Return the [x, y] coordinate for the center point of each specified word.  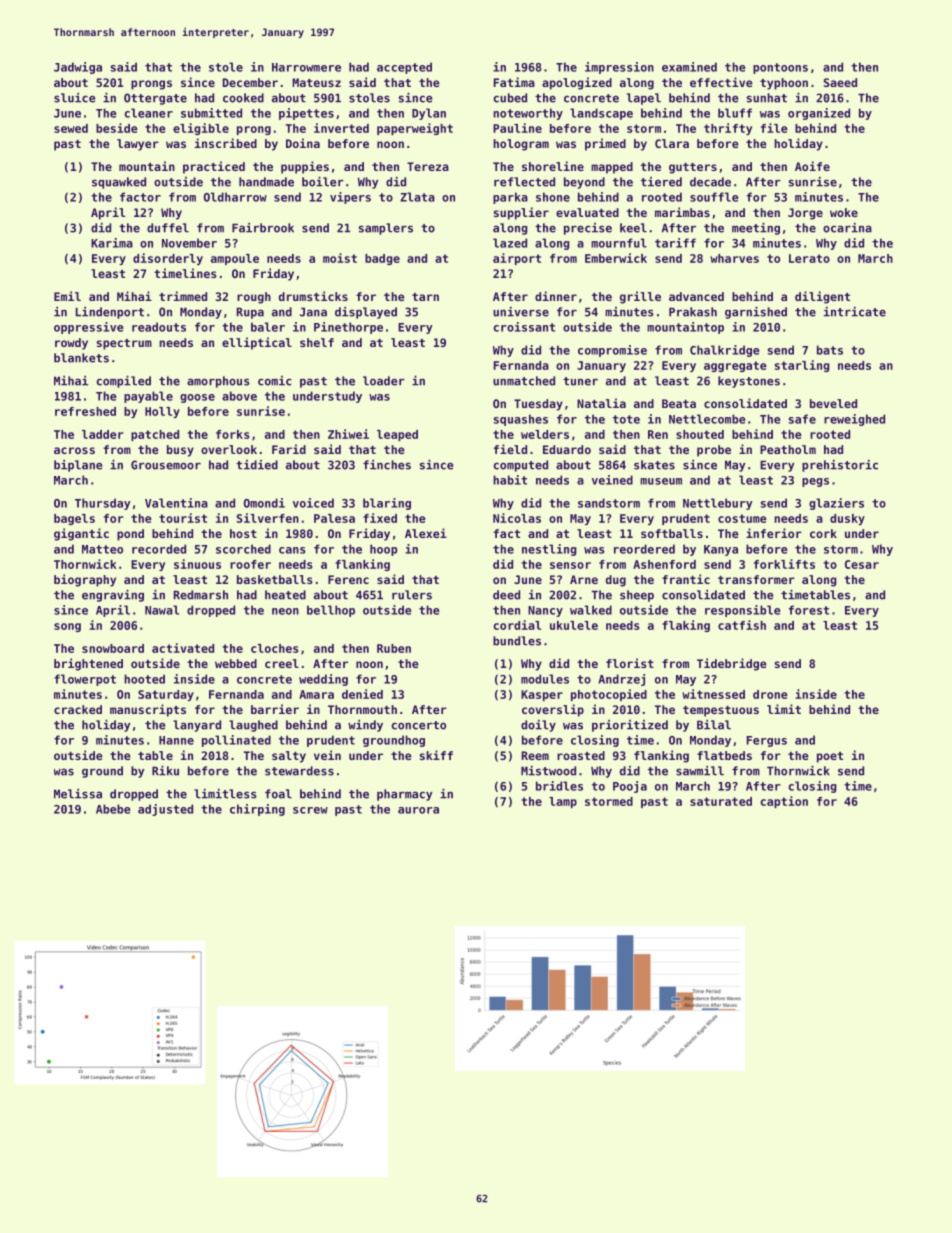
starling [802, 366]
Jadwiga [78, 68]
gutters [693, 168]
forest [809, 610]
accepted [404, 68]
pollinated [236, 741]
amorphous [218, 382]
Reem [535, 755]
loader [384, 381]
